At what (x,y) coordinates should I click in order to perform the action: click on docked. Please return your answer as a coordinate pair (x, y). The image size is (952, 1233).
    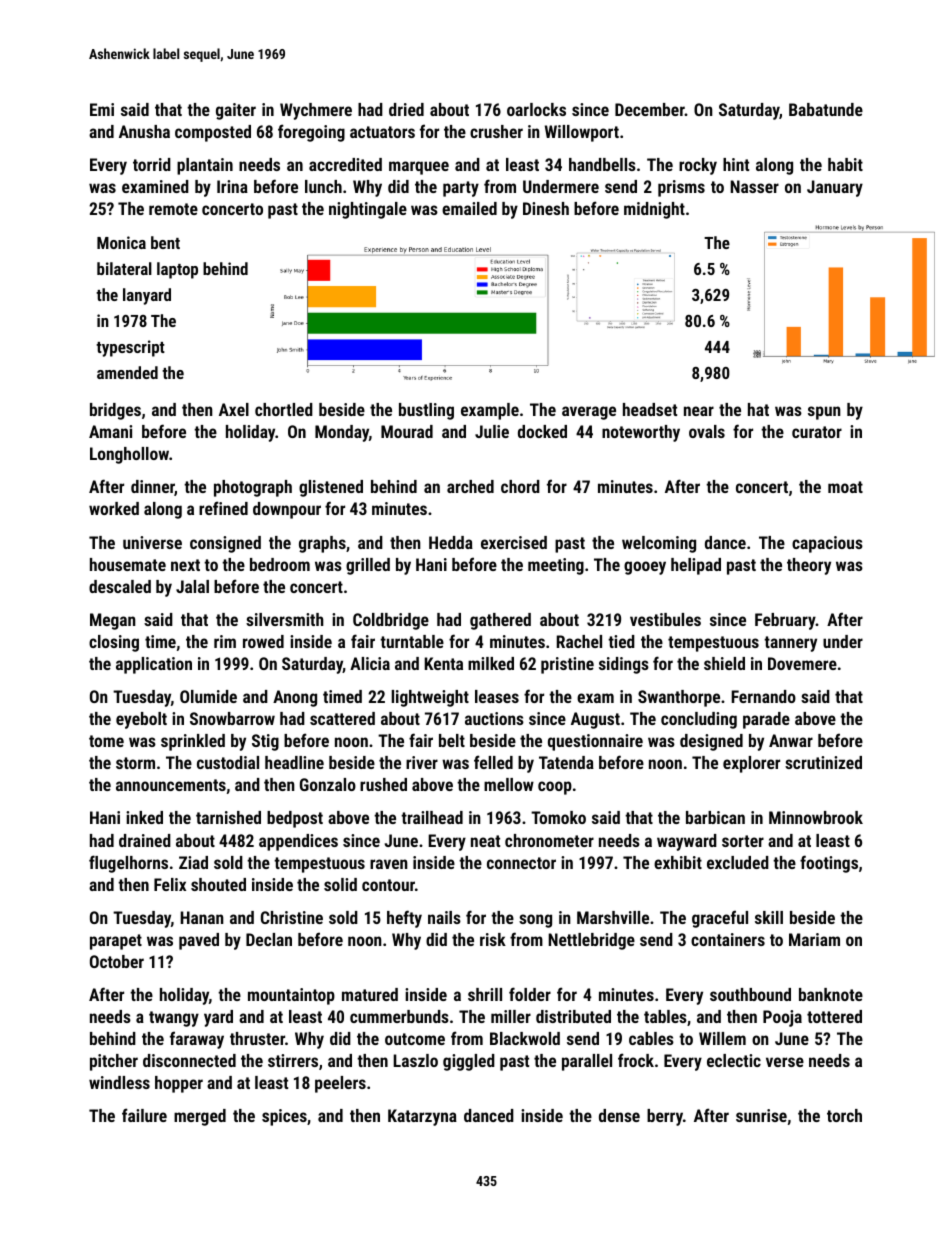
    Looking at the image, I should click on (542, 431).
